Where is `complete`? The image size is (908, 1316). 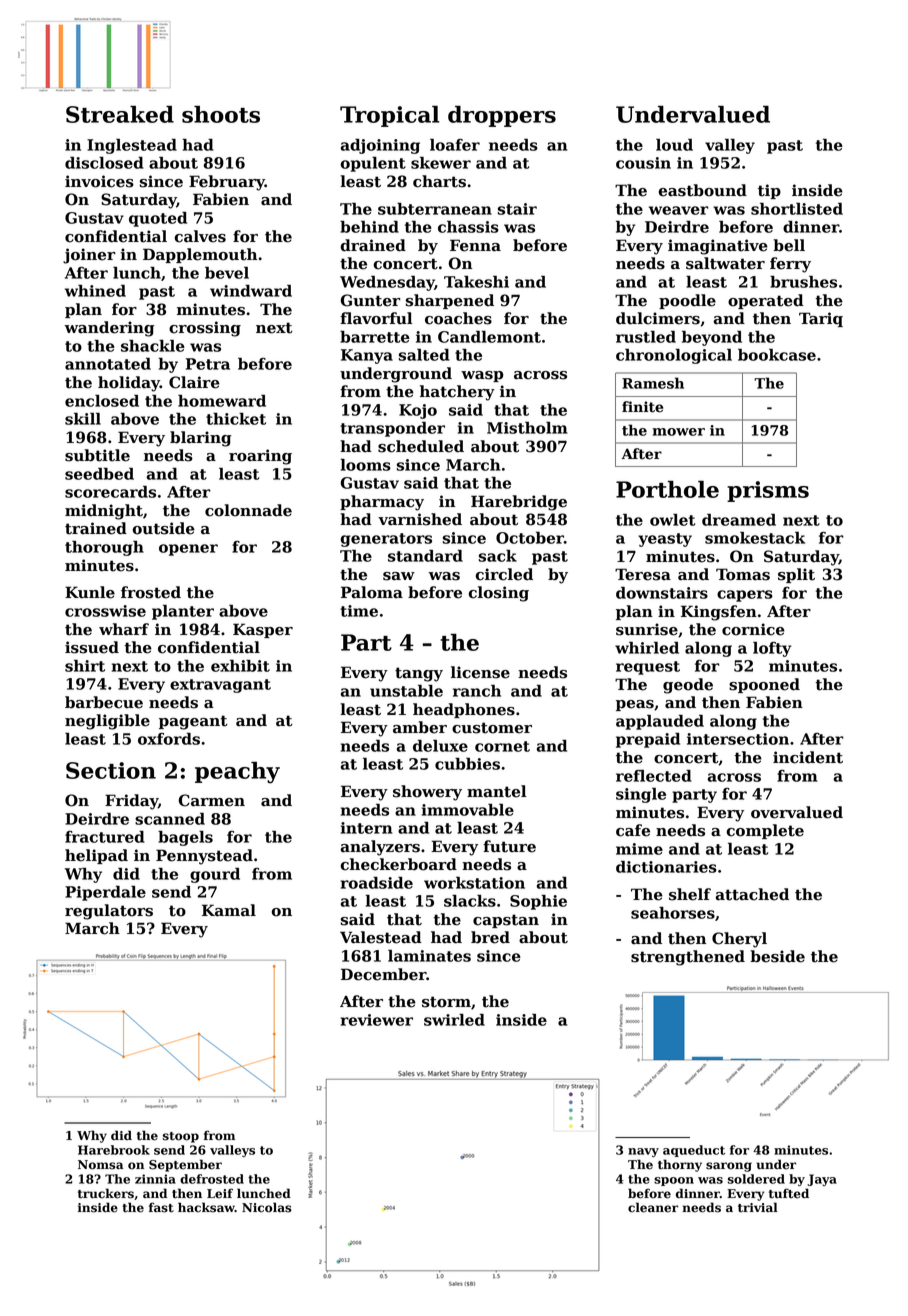
complete is located at coordinates (765, 831).
